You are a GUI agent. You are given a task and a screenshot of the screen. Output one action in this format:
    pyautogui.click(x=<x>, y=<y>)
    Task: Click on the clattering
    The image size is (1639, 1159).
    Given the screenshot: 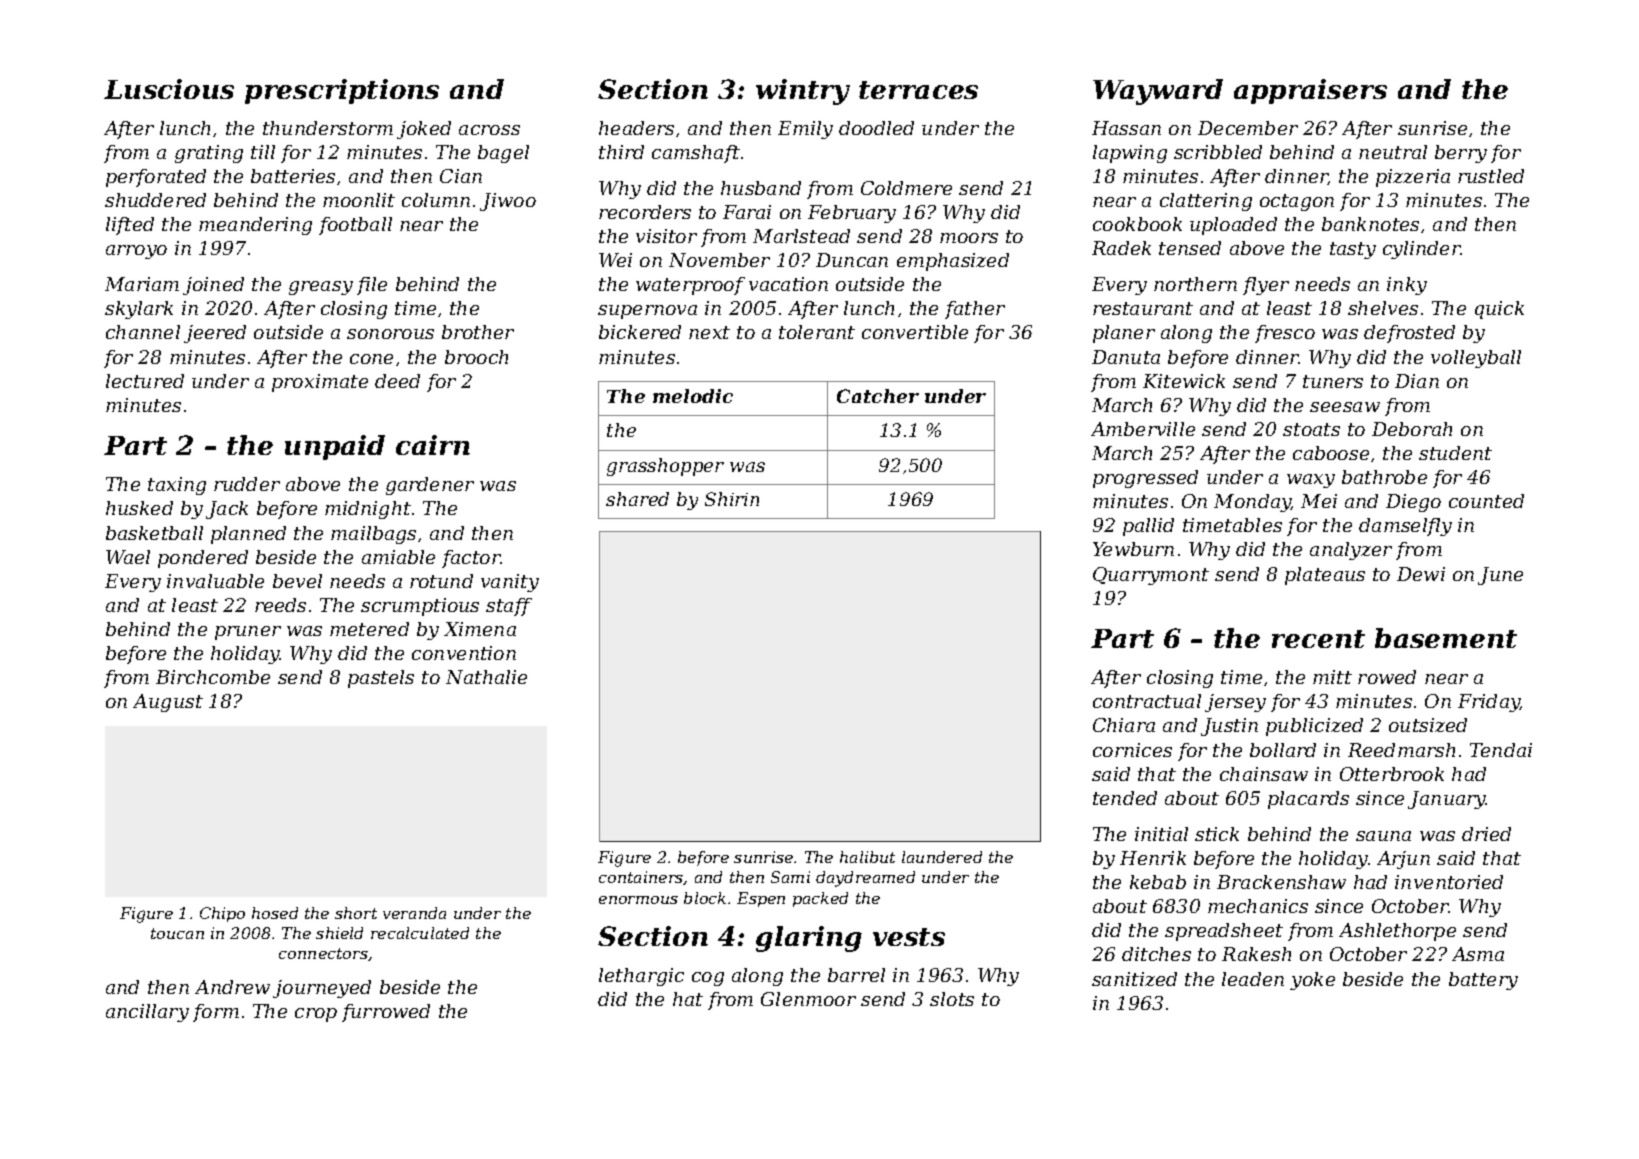 What is the action you would take?
    pyautogui.click(x=1206, y=202)
